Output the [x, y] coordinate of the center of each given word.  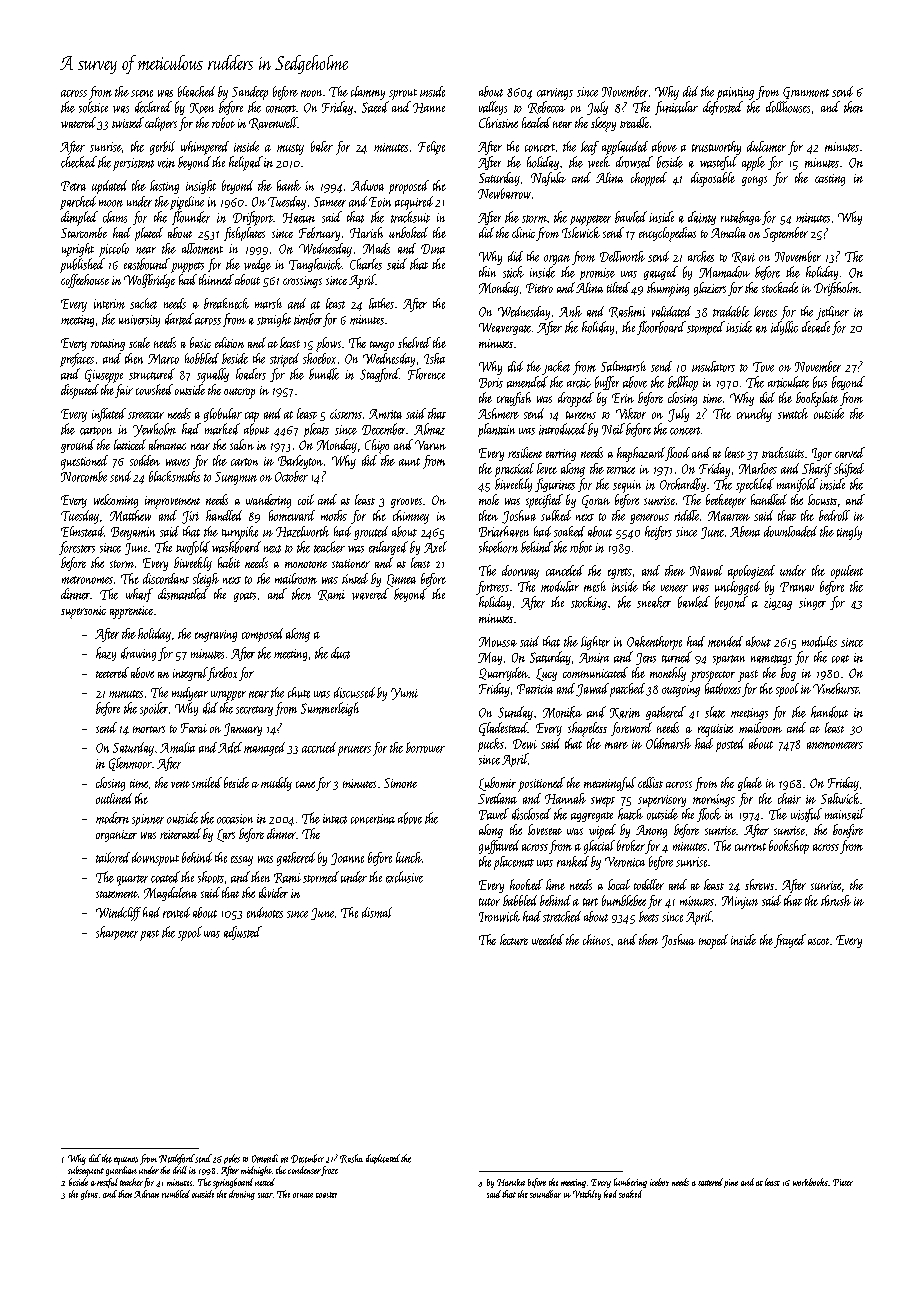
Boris [491, 383]
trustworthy [716, 148]
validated [671, 311]
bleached [196, 91]
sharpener [117, 933]
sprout [403, 94]
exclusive [404, 877]
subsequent [86, 1171]
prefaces [77, 360]
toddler [649, 884]
